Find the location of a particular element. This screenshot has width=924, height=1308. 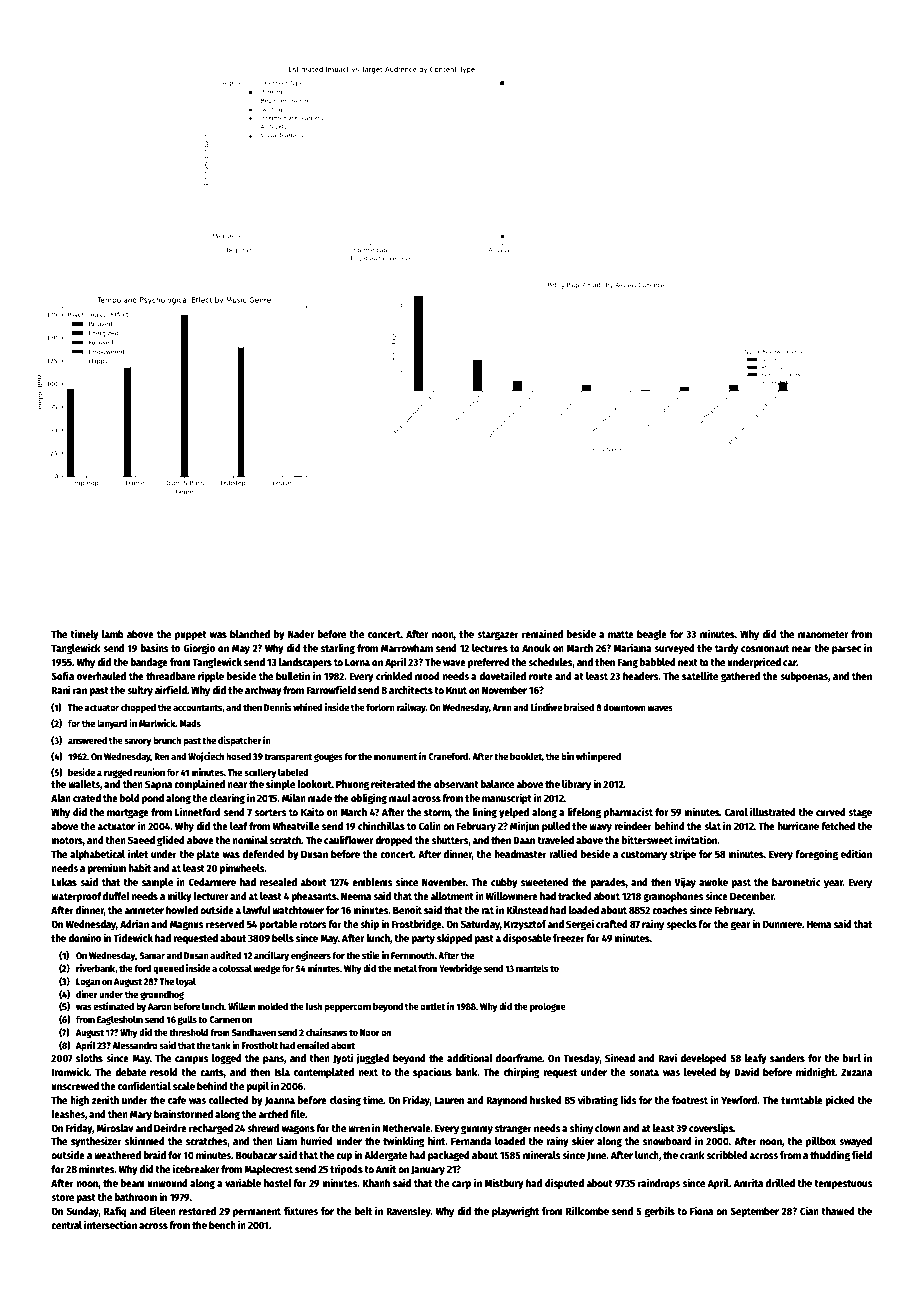

Ravensley is located at coordinates (408, 1212).
